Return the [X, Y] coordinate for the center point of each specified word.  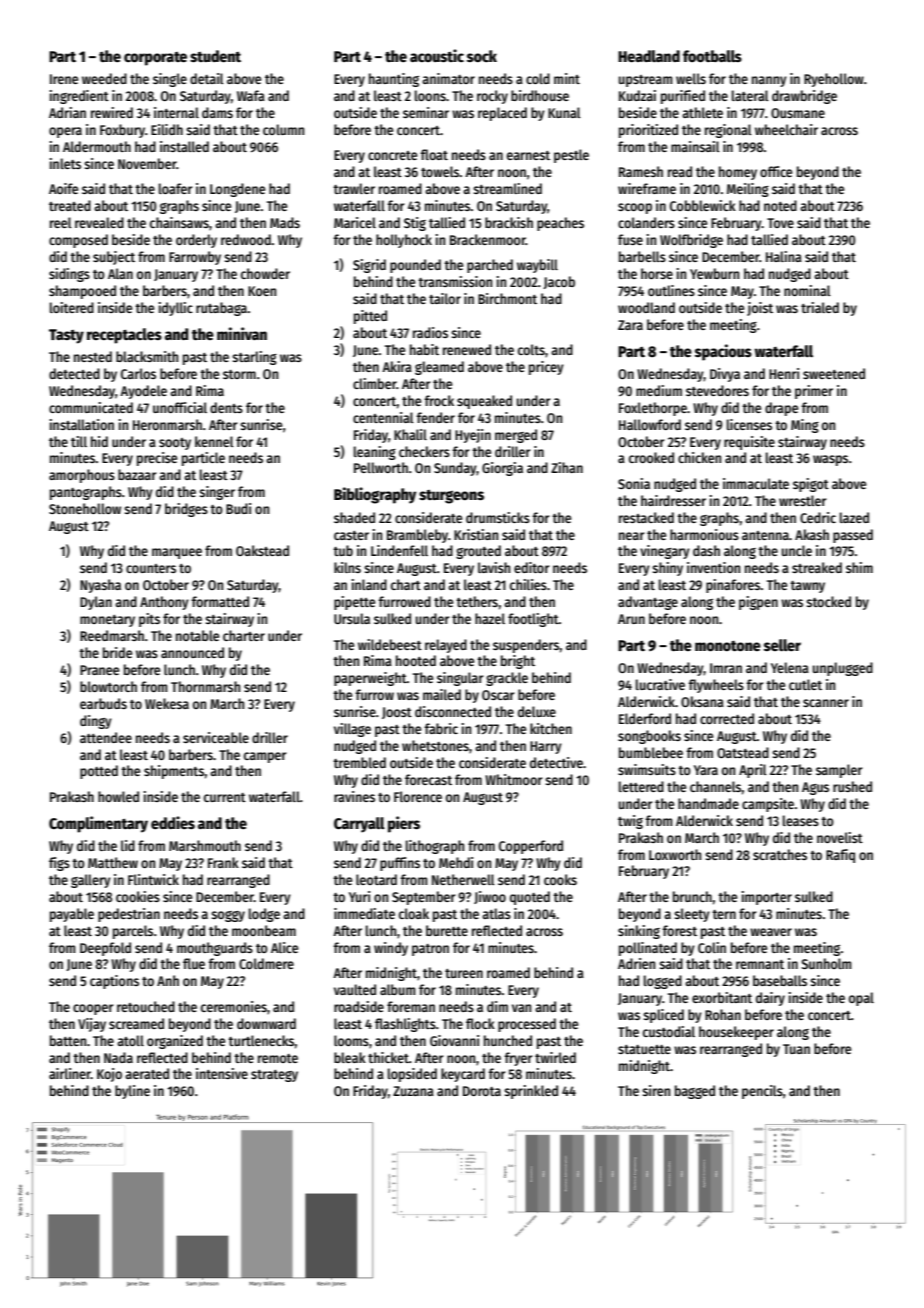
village [352, 730]
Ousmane [798, 113]
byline [132, 1092]
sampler [839, 771]
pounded [415, 266]
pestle [571, 156]
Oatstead [743, 752]
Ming [805, 426]
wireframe [647, 188]
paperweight [370, 679]
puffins [400, 864]
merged [516, 436]
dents [226, 407]
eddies [173, 822]
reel [61, 222]
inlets [65, 163]
